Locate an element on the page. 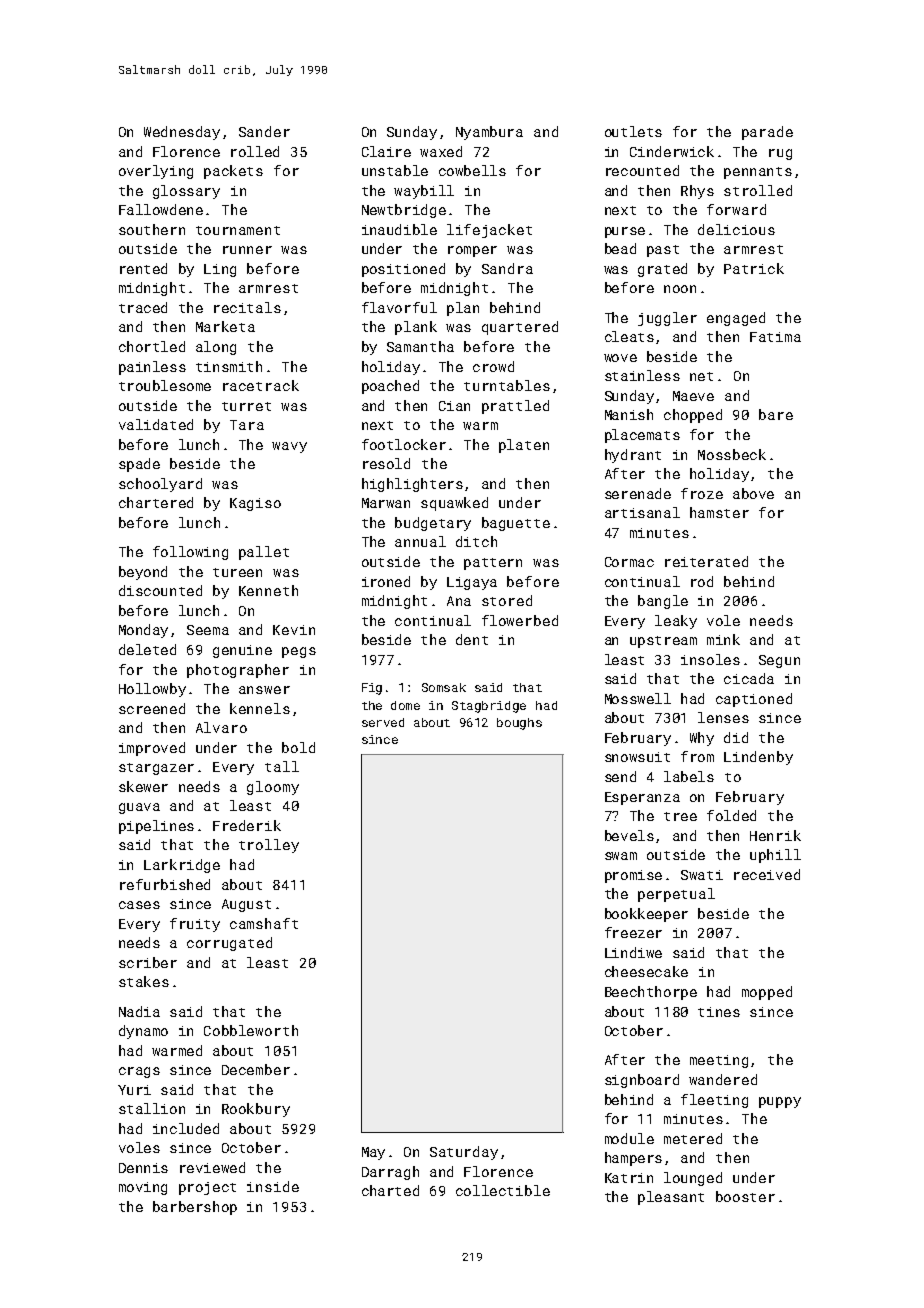 This page has width=924, height=1308. Nyambura is located at coordinates (489, 133).
